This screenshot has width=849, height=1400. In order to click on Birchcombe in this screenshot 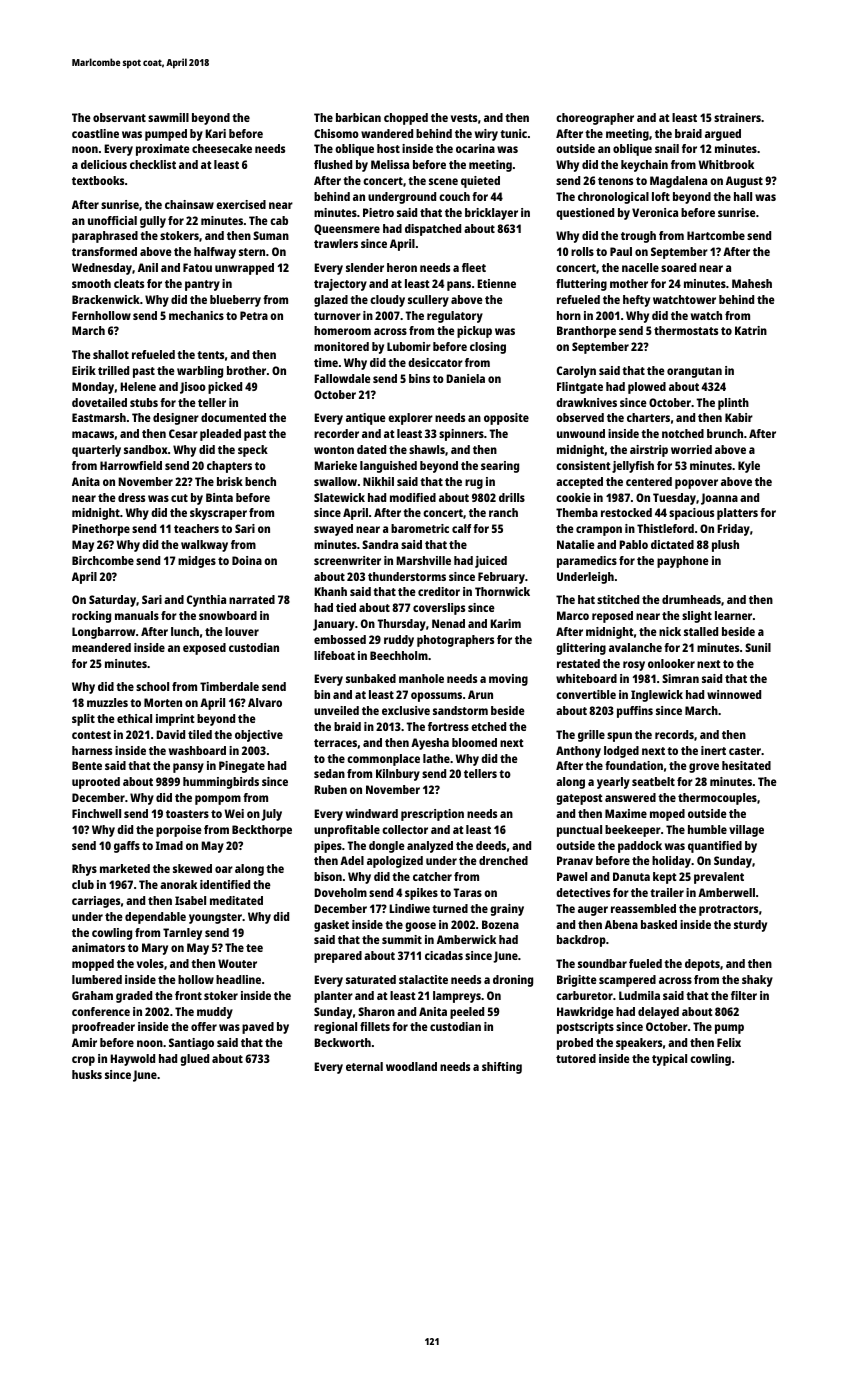, I will do `click(103, 560)`.
